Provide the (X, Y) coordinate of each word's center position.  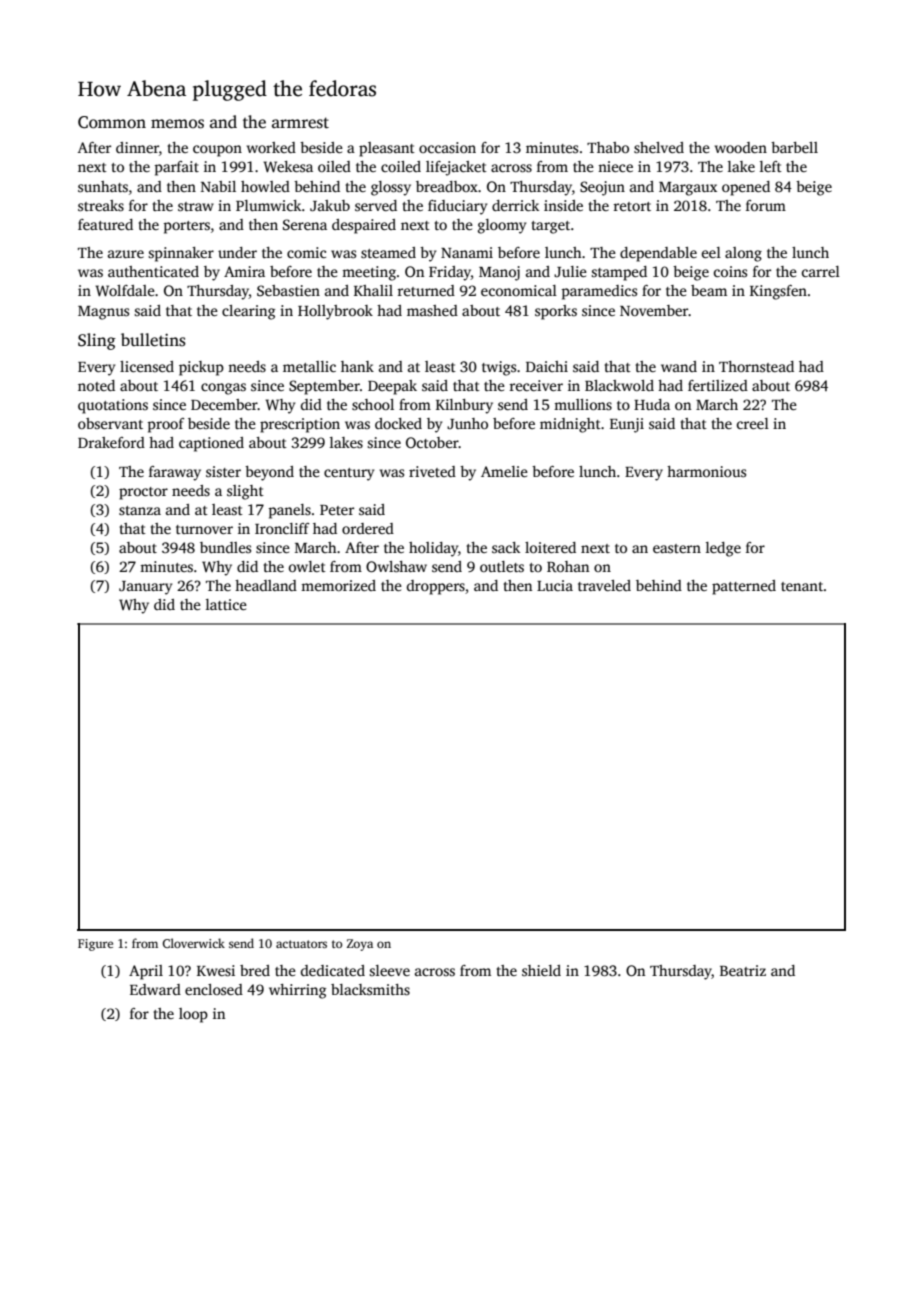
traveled (604, 585)
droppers (436, 587)
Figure (95, 945)
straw (196, 206)
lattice (226, 604)
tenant (802, 586)
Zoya (360, 945)
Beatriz (743, 970)
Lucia (555, 585)
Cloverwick (193, 943)
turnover (204, 529)
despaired (364, 226)
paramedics (599, 292)
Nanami (467, 252)
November (654, 310)
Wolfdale (125, 290)
